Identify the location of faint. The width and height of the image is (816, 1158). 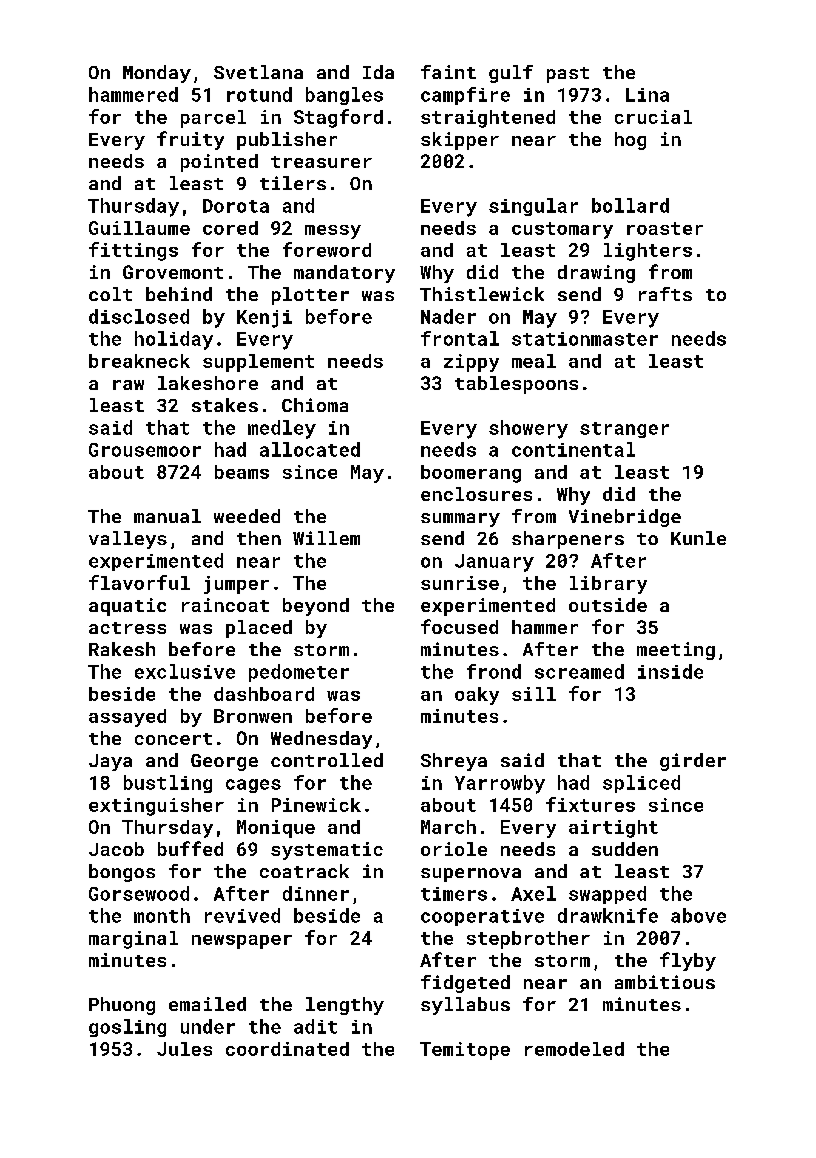
(448, 72).
